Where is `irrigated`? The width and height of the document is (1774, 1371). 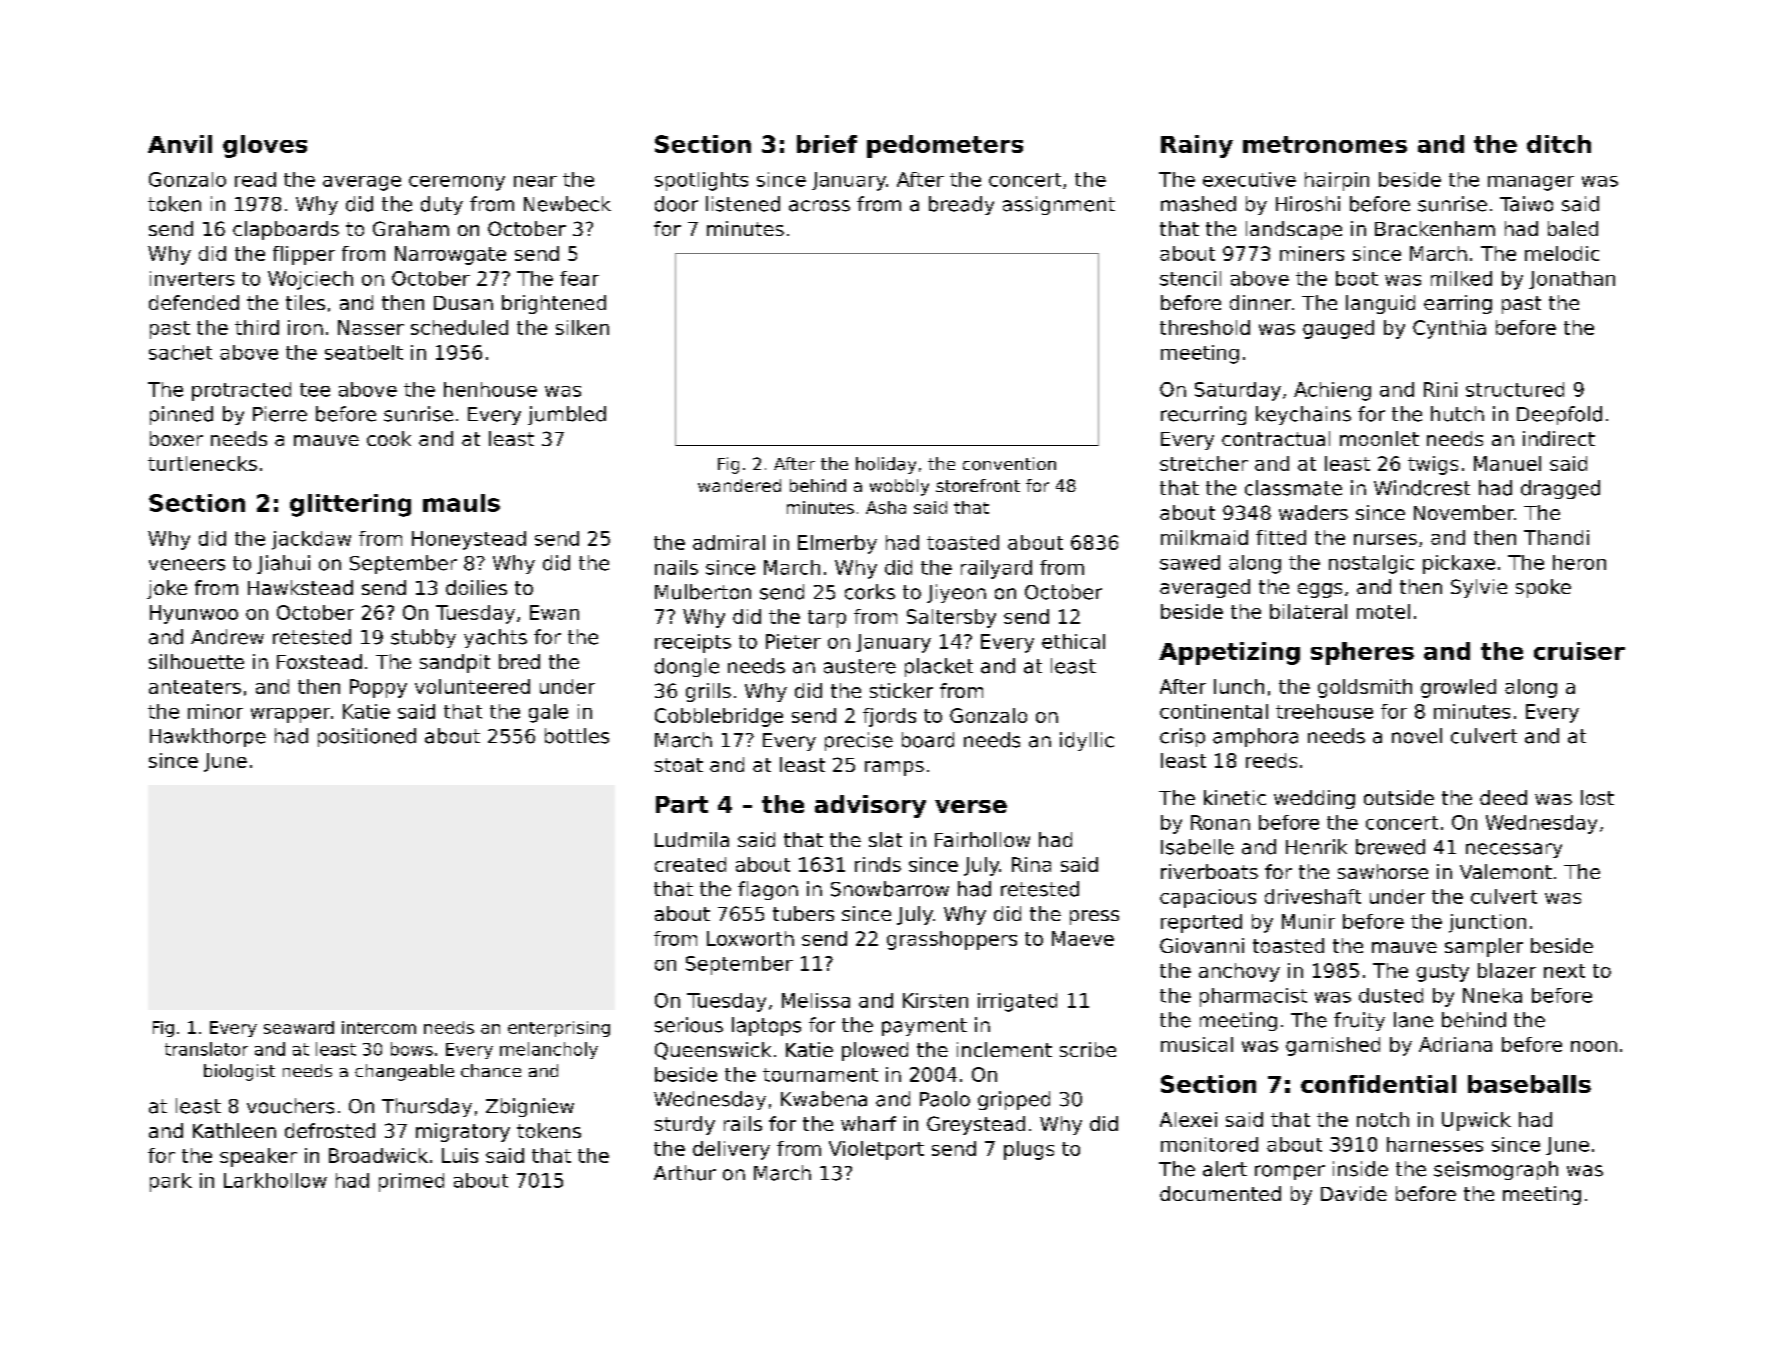 irrigated is located at coordinates (1017, 1002).
